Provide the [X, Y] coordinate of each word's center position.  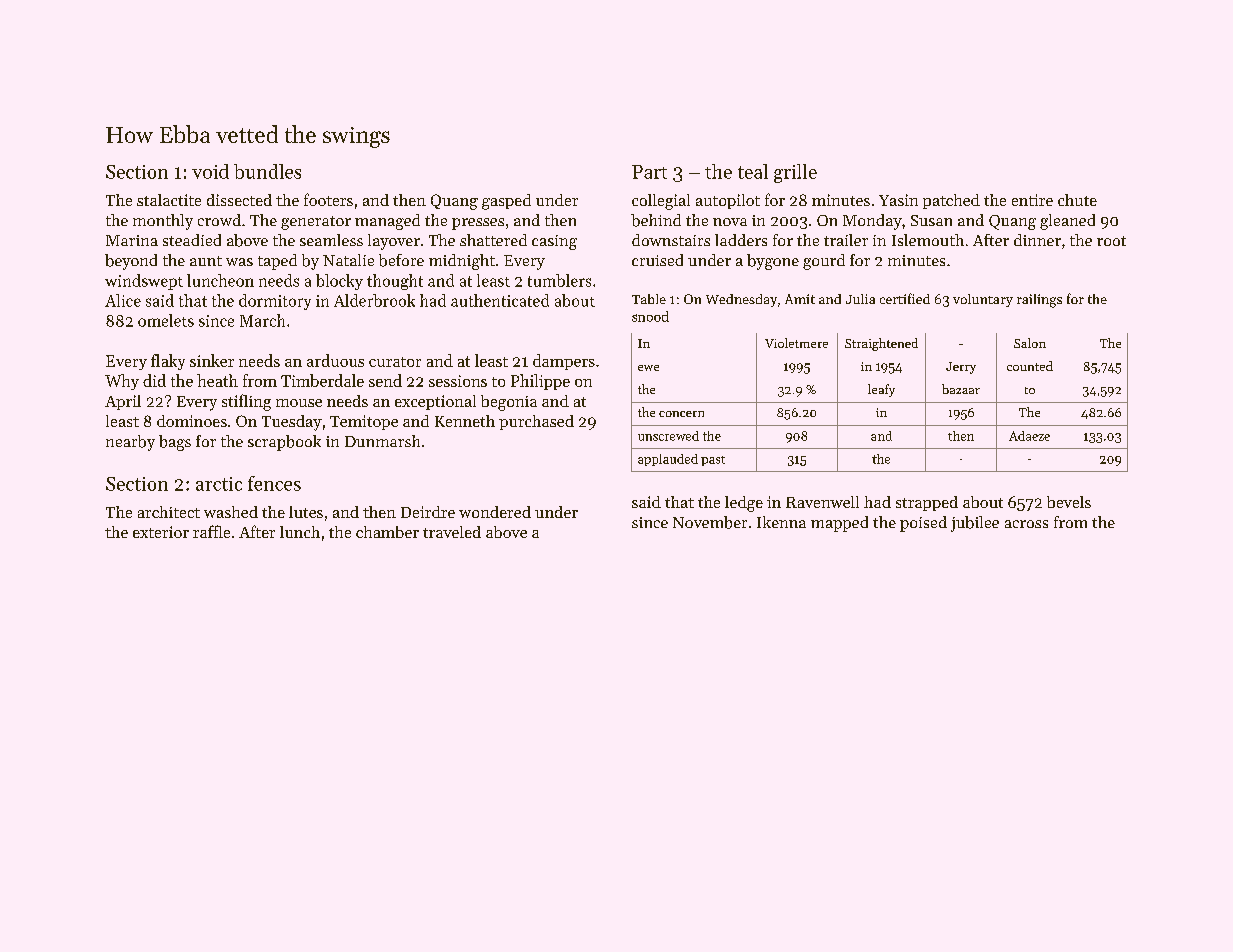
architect [169, 512]
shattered [493, 240]
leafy [881, 390]
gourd [824, 262]
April [123, 402]
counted [1030, 366]
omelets [166, 320]
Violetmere [796, 343]
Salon [1030, 343]
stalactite [169, 200]
